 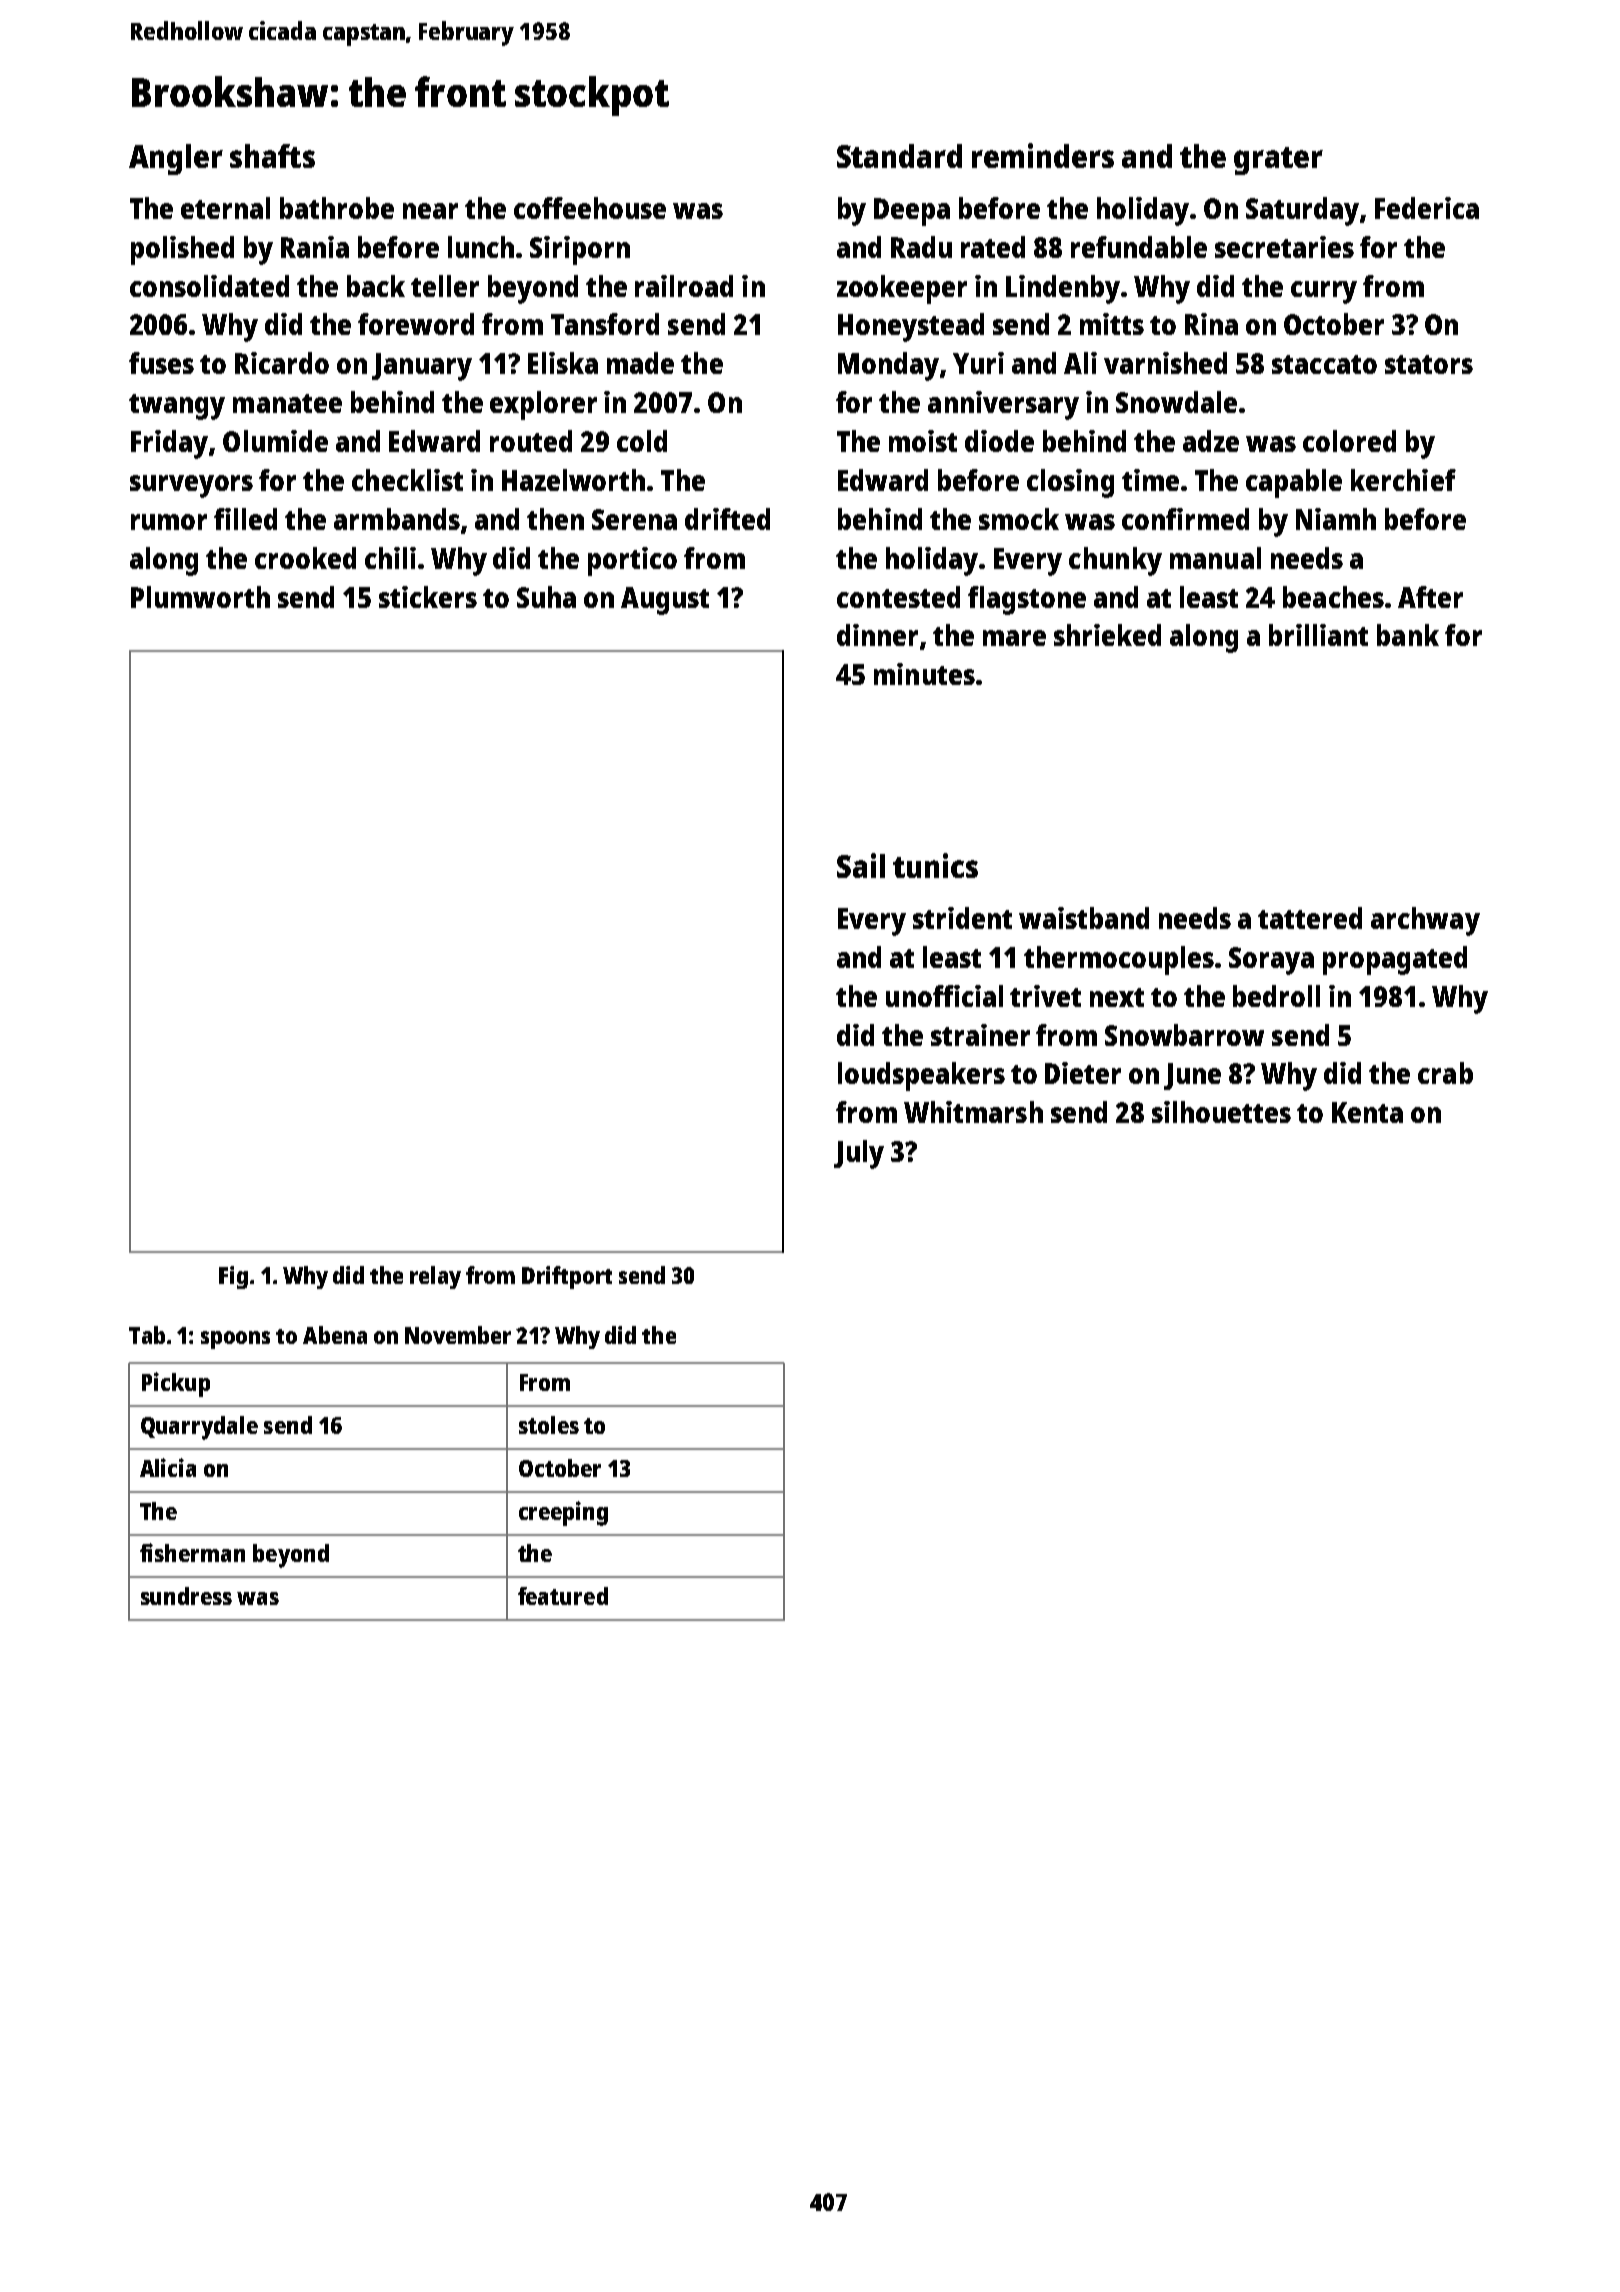 What do you see at coordinates (1318, 635) in the page?
I see `brilliant` at bounding box center [1318, 635].
